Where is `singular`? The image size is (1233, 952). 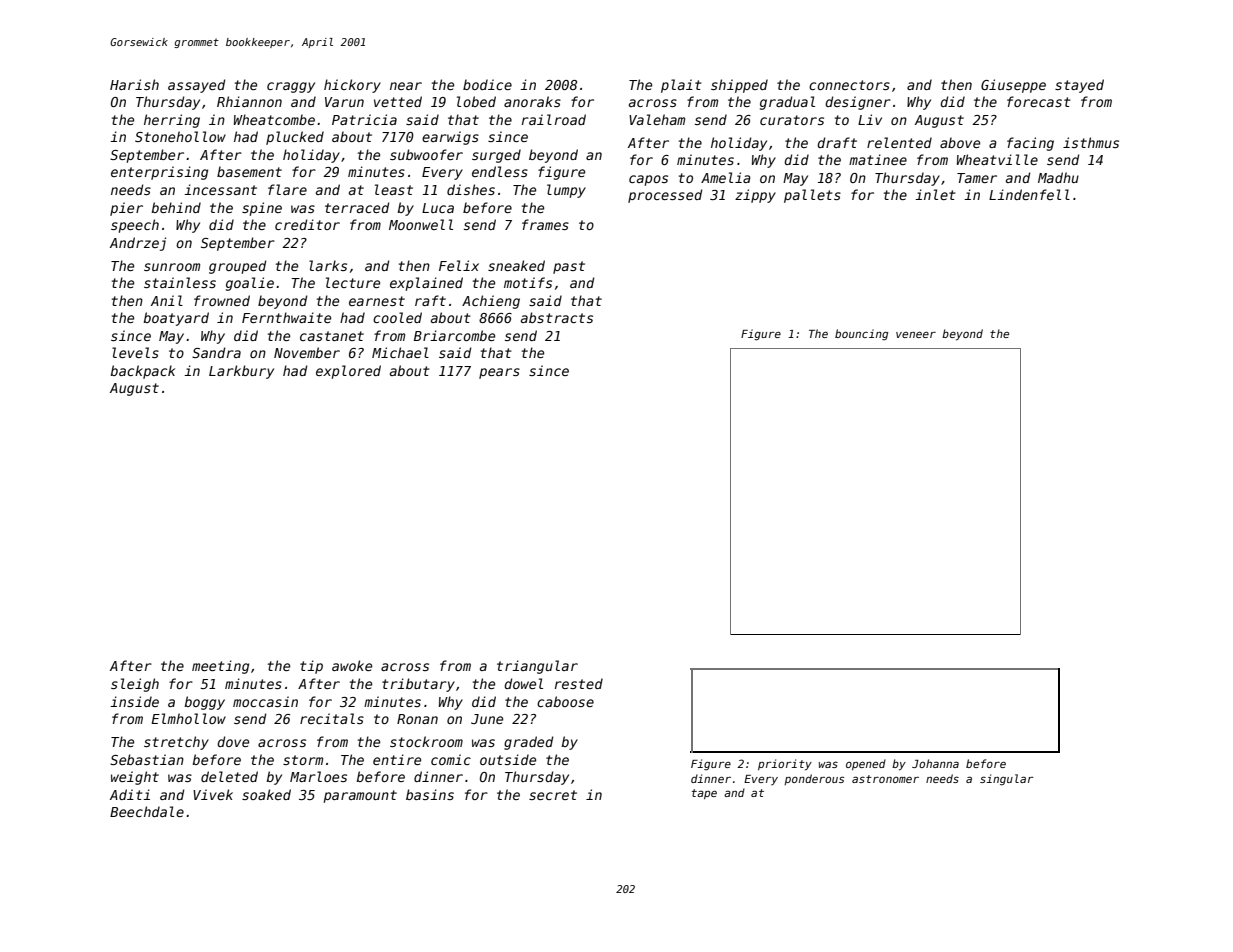
singular is located at coordinates (1007, 780).
